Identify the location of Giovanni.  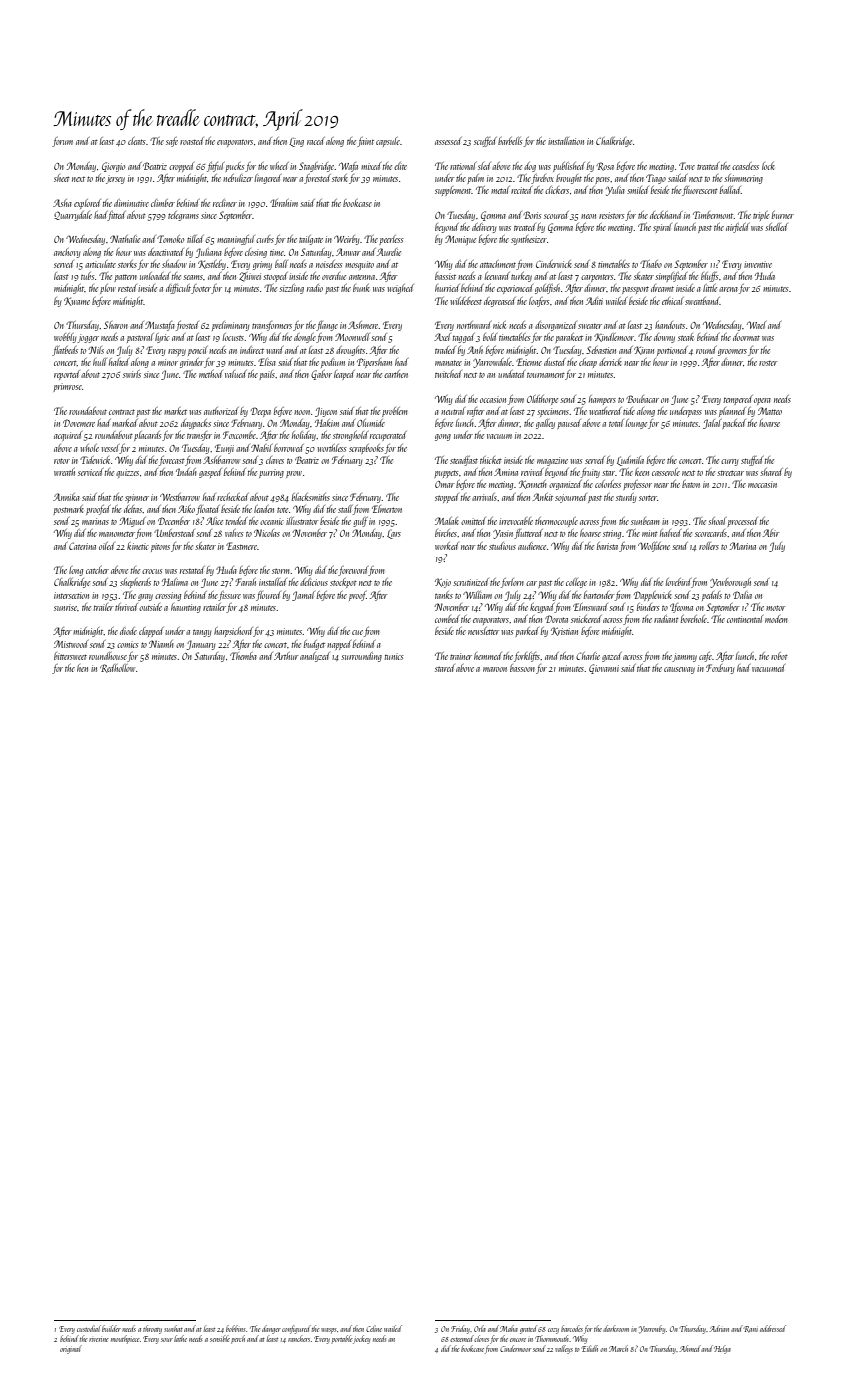
(604, 669).
